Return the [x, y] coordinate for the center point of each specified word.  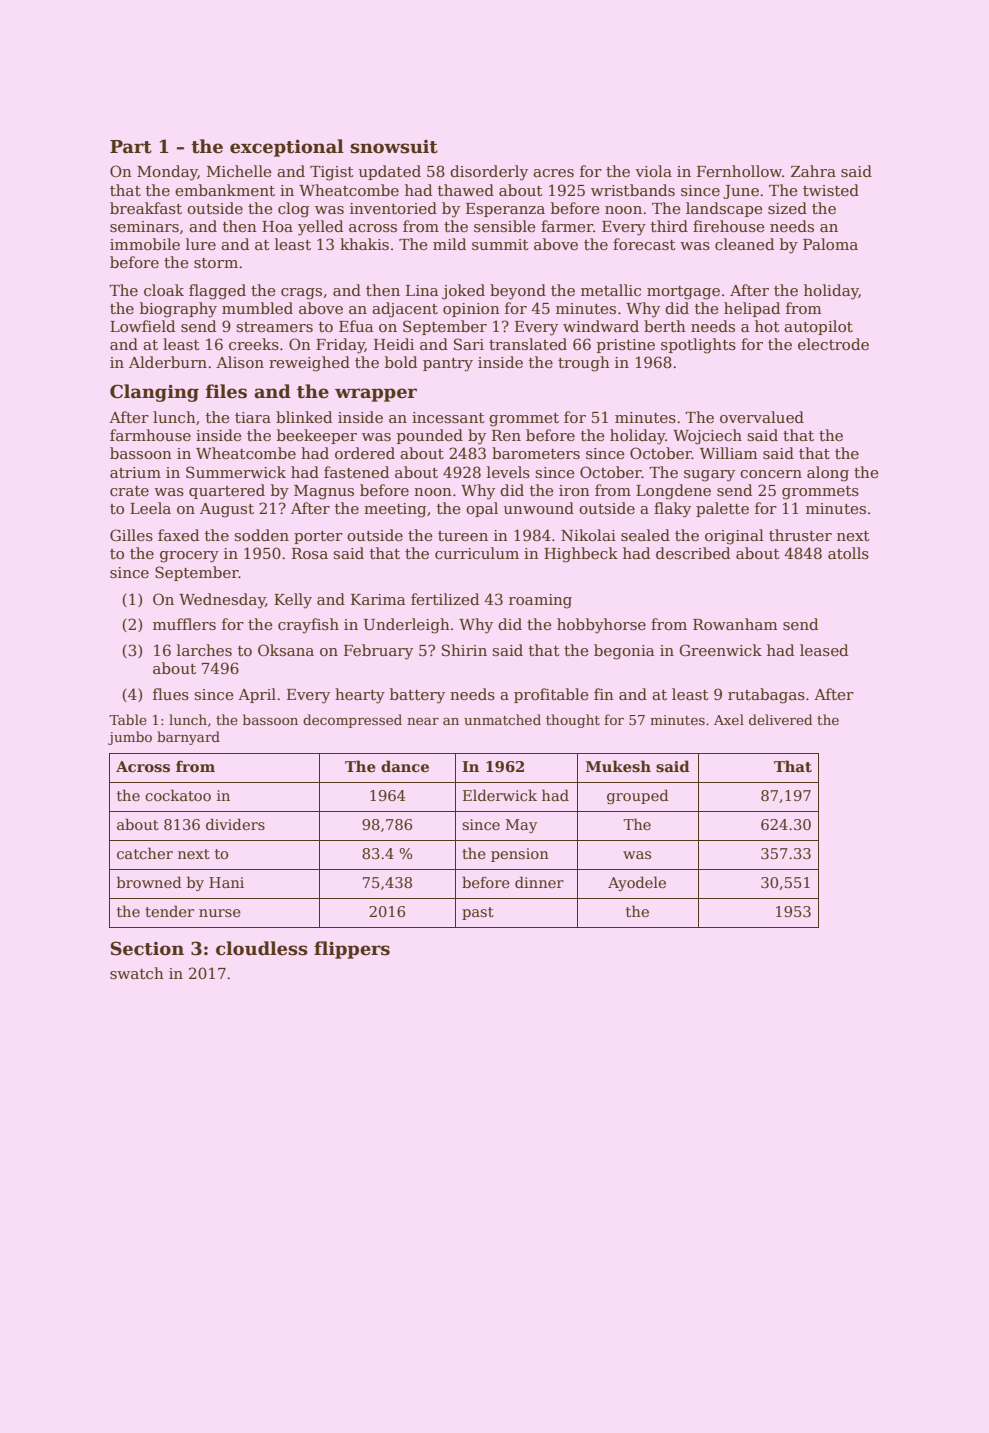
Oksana [286, 650]
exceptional [287, 148]
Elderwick [500, 795]
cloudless [262, 948]
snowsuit [394, 147]
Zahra [813, 171]
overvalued [762, 417]
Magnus [324, 492]
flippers [352, 950]
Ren [506, 435]
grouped [638, 796]
